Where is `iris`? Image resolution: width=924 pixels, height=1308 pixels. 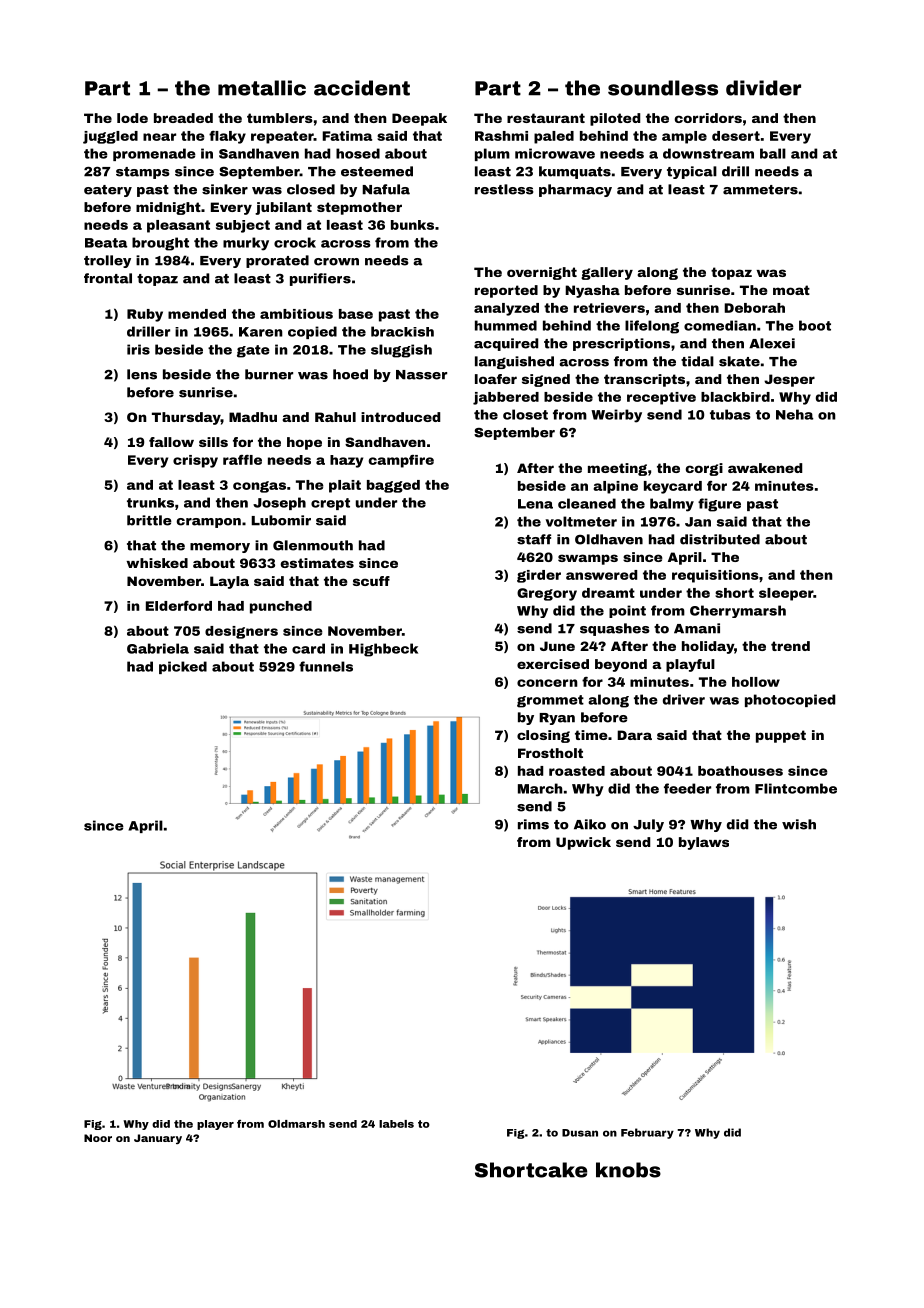
iris is located at coordinates (138, 349).
